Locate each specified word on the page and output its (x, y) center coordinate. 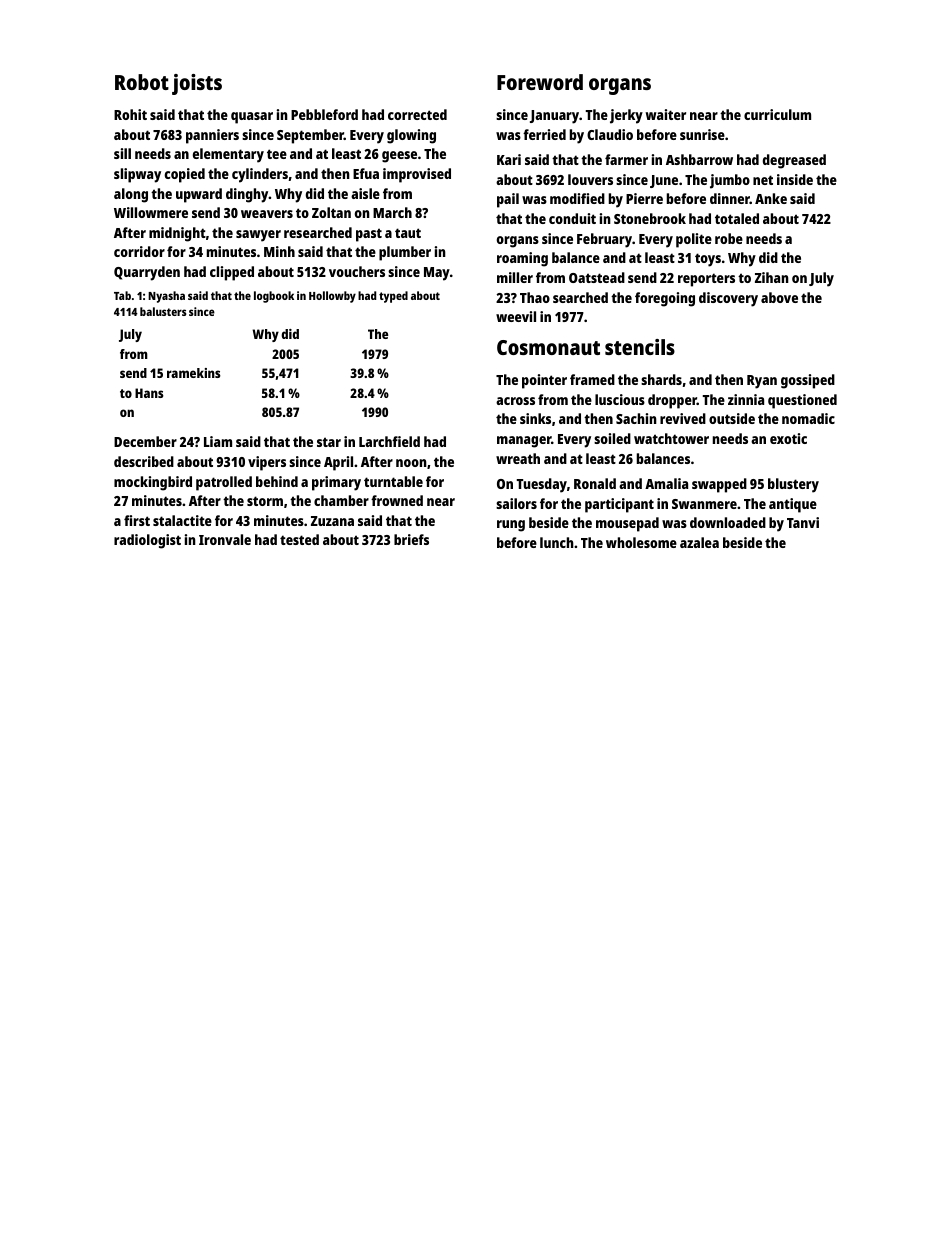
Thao (535, 297)
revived (683, 418)
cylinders (260, 175)
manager (524, 442)
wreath (518, 458)
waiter (666, 114)
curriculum (777, 114)
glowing (411, 136)
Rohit (130, 114)
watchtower (671, 438)
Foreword (540, 82)
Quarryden (147, 273)
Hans (149, 393)
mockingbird (153, 483)
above (779, 297)
